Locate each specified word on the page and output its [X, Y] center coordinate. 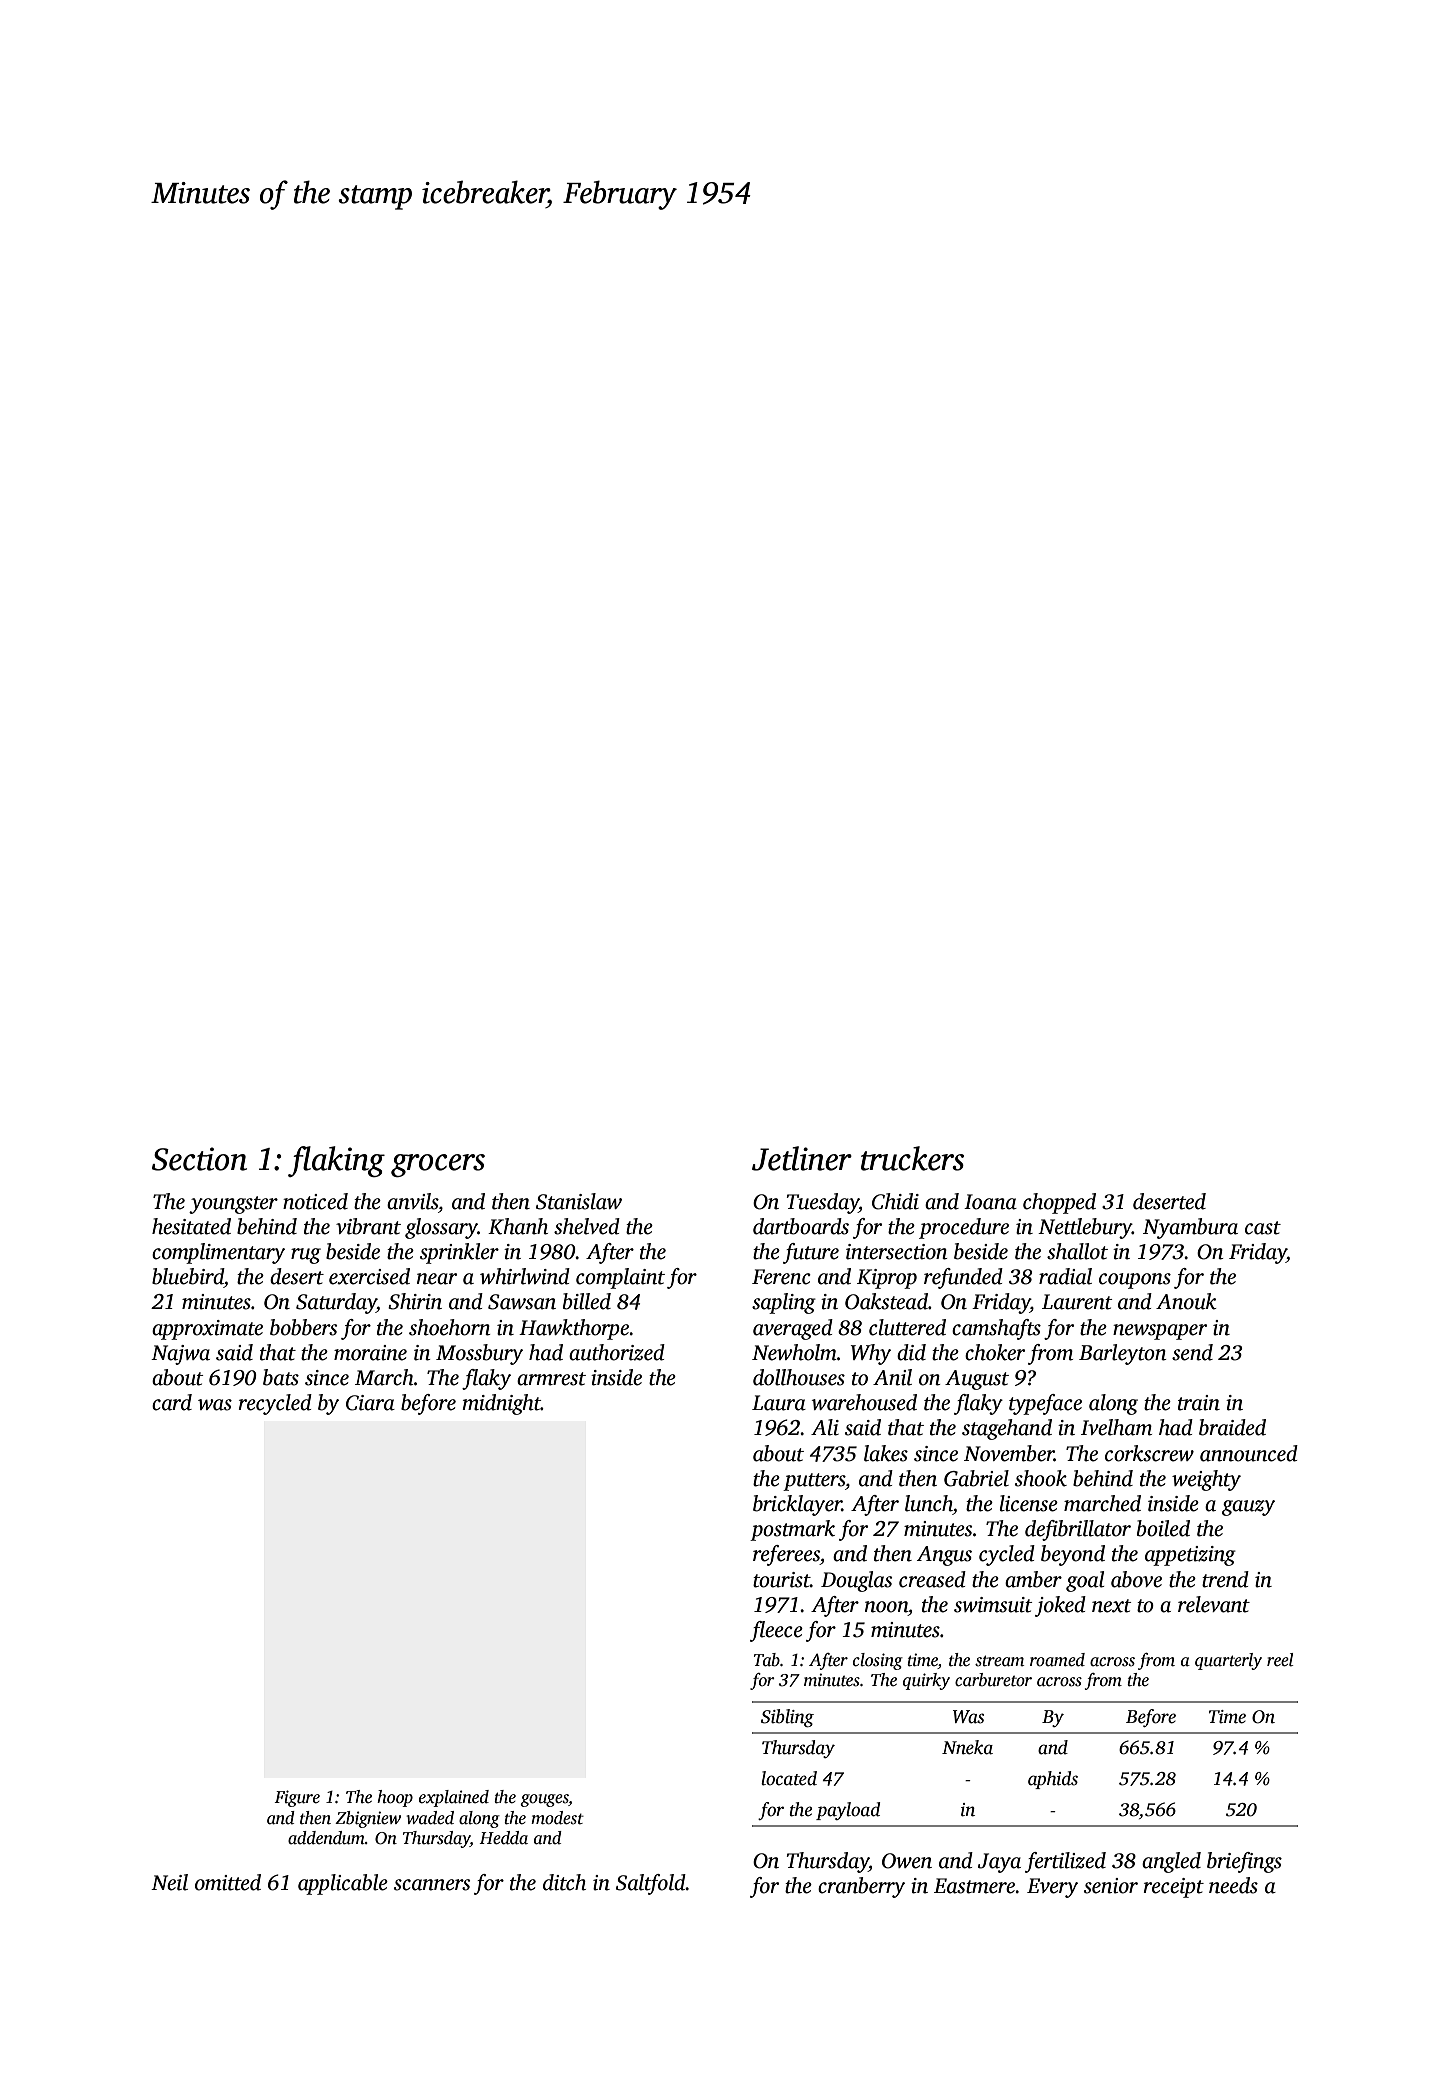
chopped [1059, 1203]
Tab [767, 1660]
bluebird [188, 1276]
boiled [1163, 1528]
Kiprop [887, 1279]
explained [454, 1798]
